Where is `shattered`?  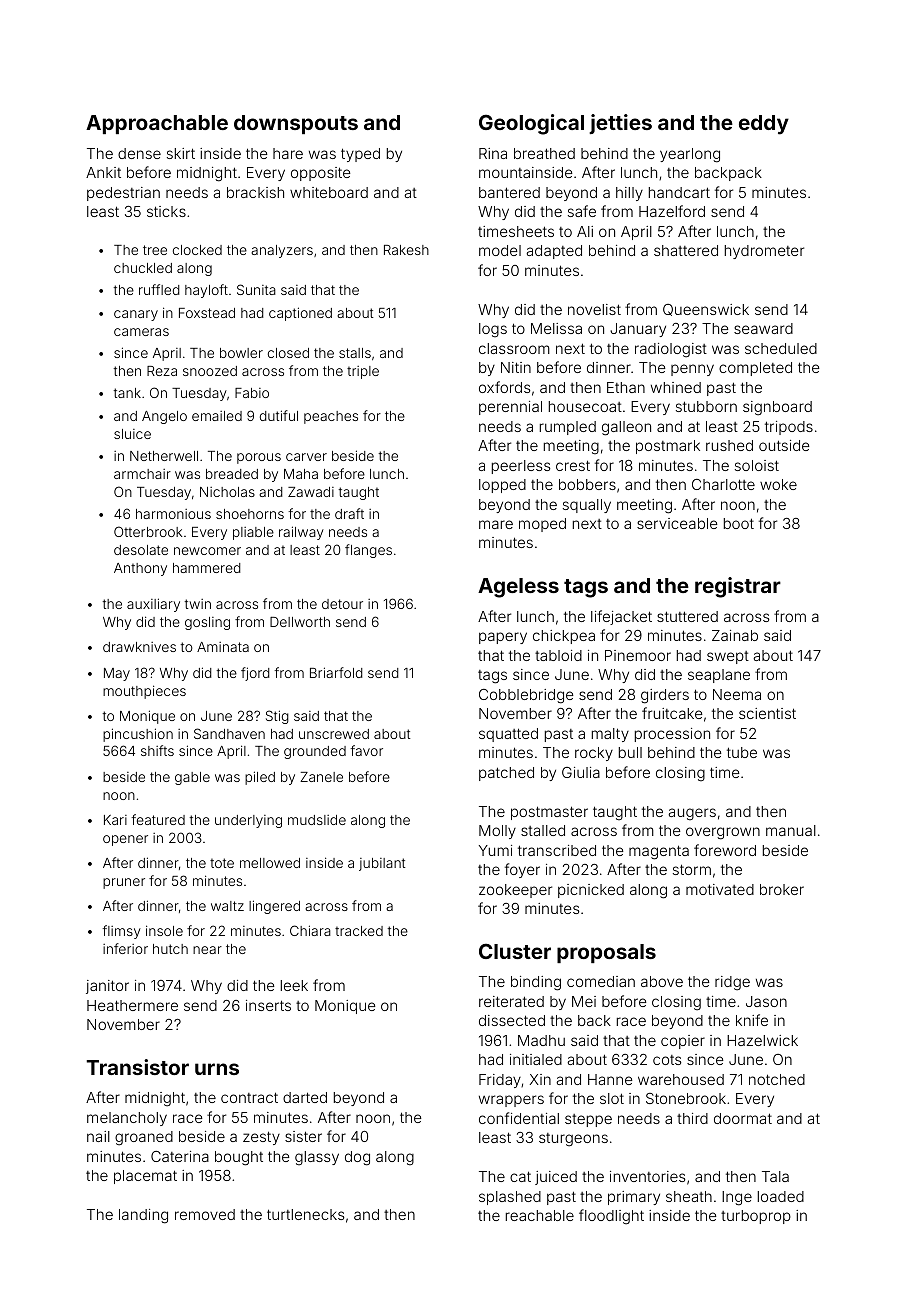 shattered is located at coordinates (686, 250).
